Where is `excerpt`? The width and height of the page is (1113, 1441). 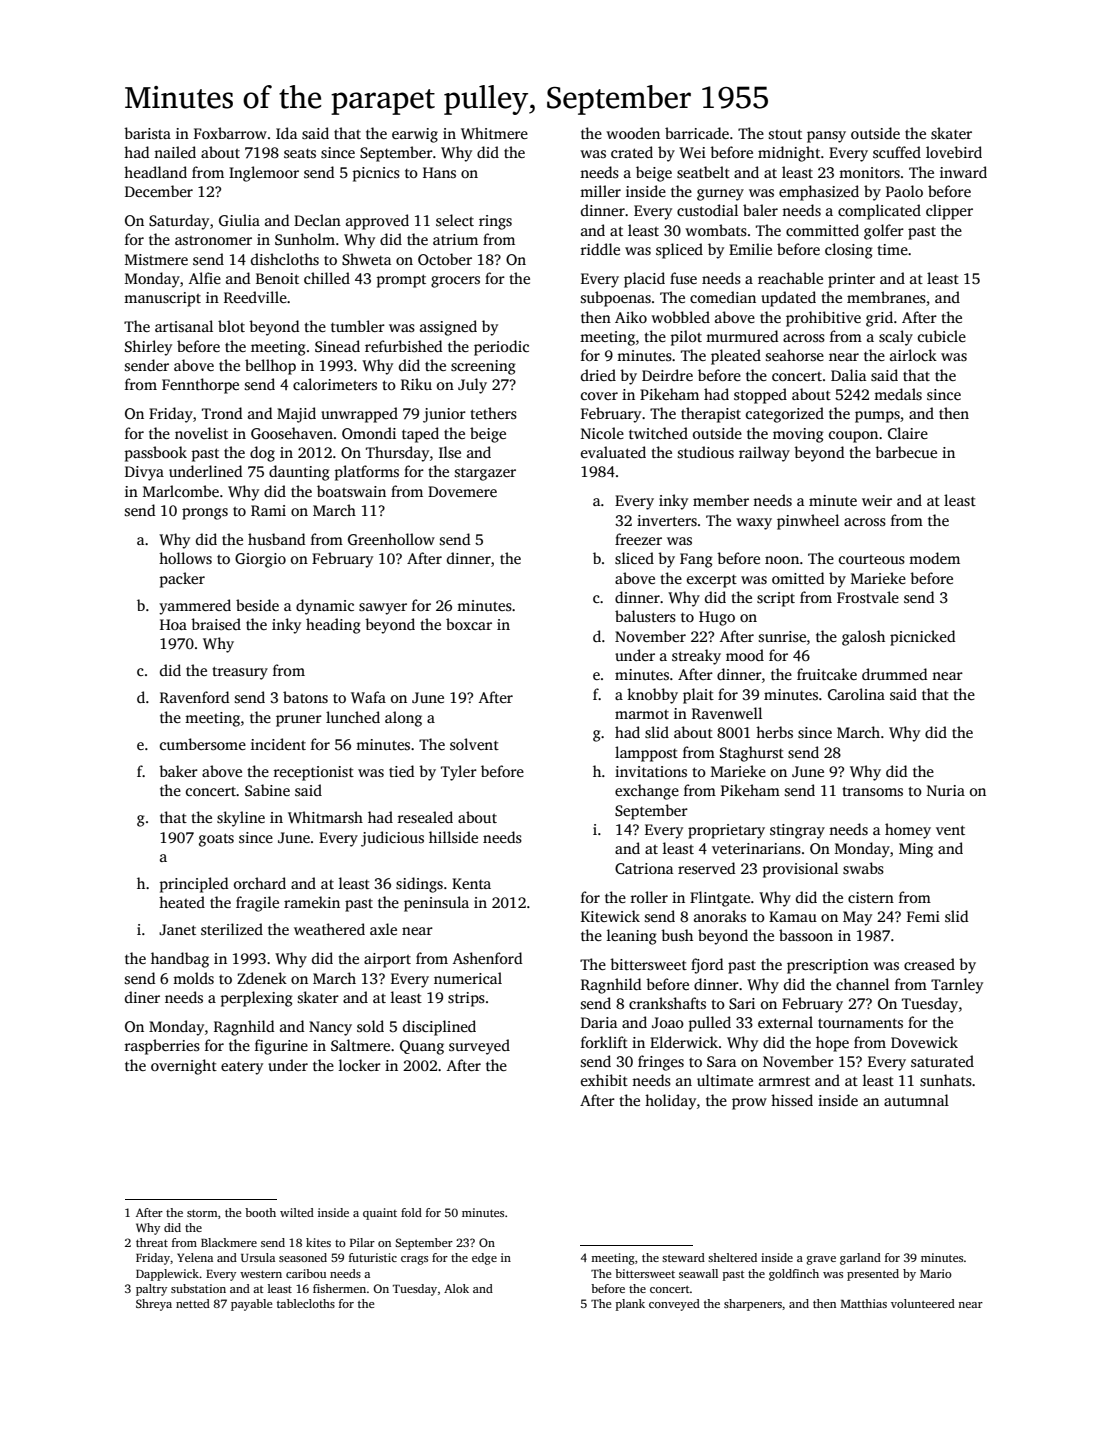
excerpt is located at coordinates (712, 581).
